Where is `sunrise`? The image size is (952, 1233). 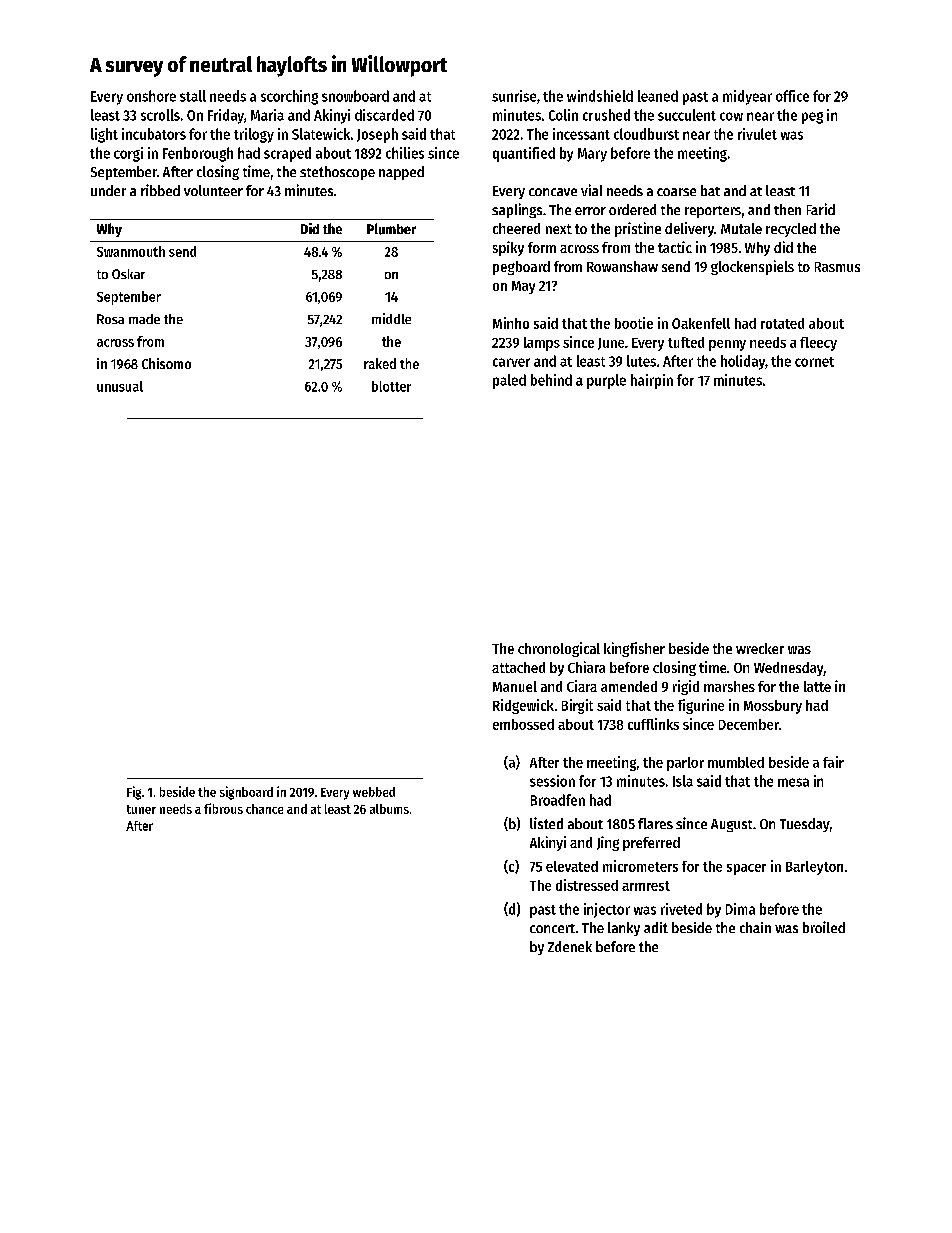
sunrise is located at coordinates (514, 96).
